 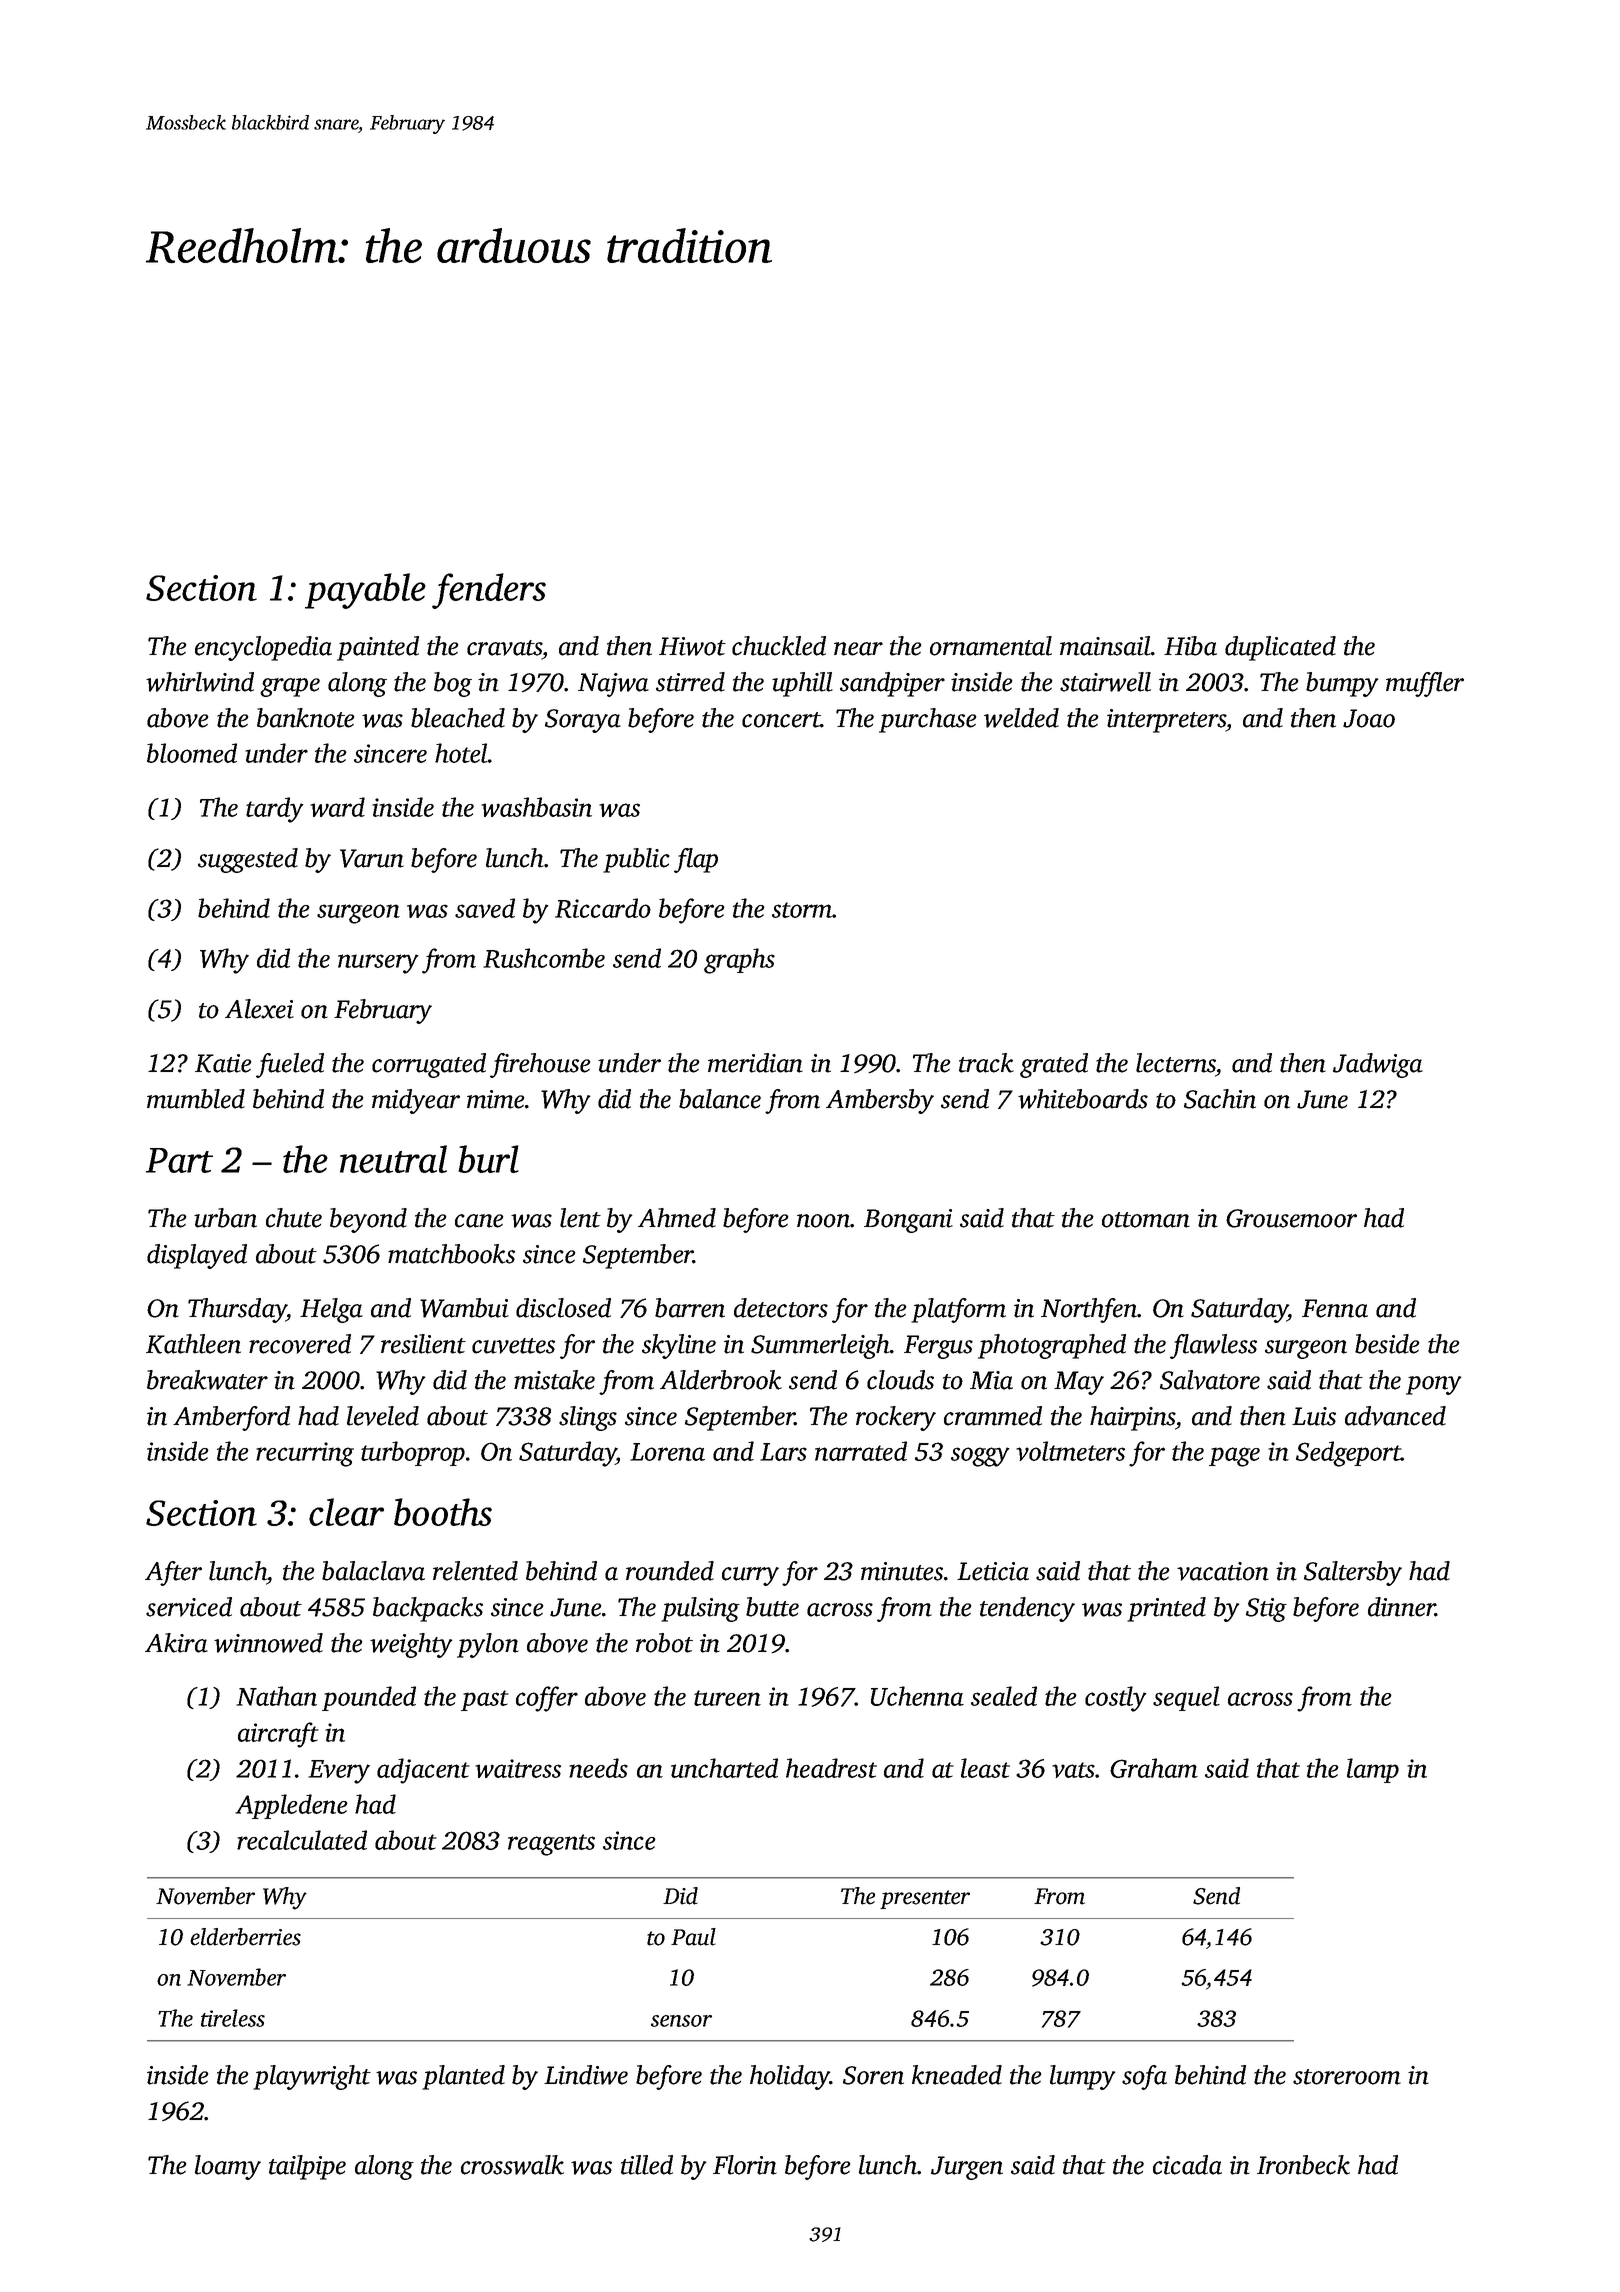 I want to click on storeroom, so click(x=1347, y=2077).
